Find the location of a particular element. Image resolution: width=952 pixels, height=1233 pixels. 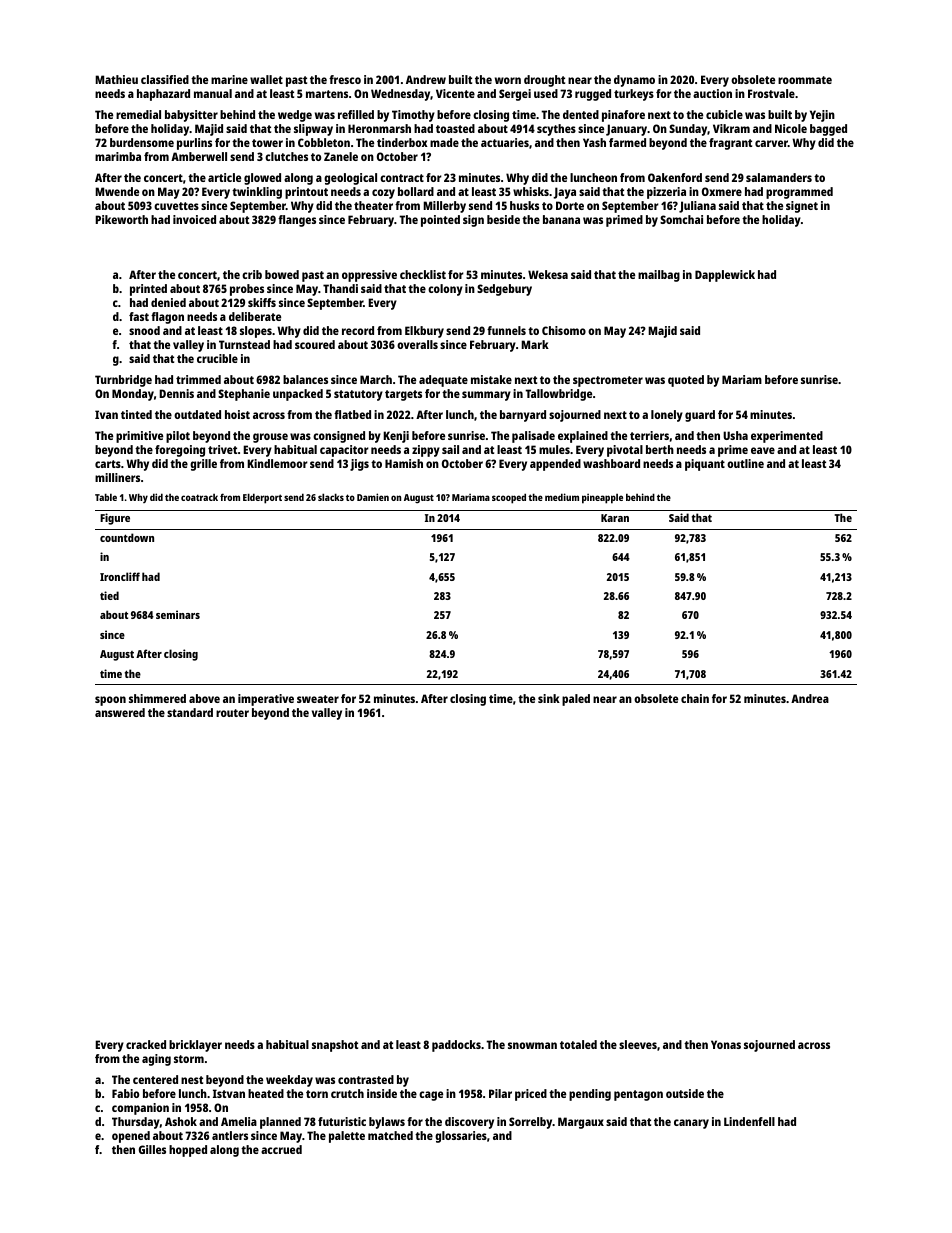

classified is located at coordinates (165, 79).
